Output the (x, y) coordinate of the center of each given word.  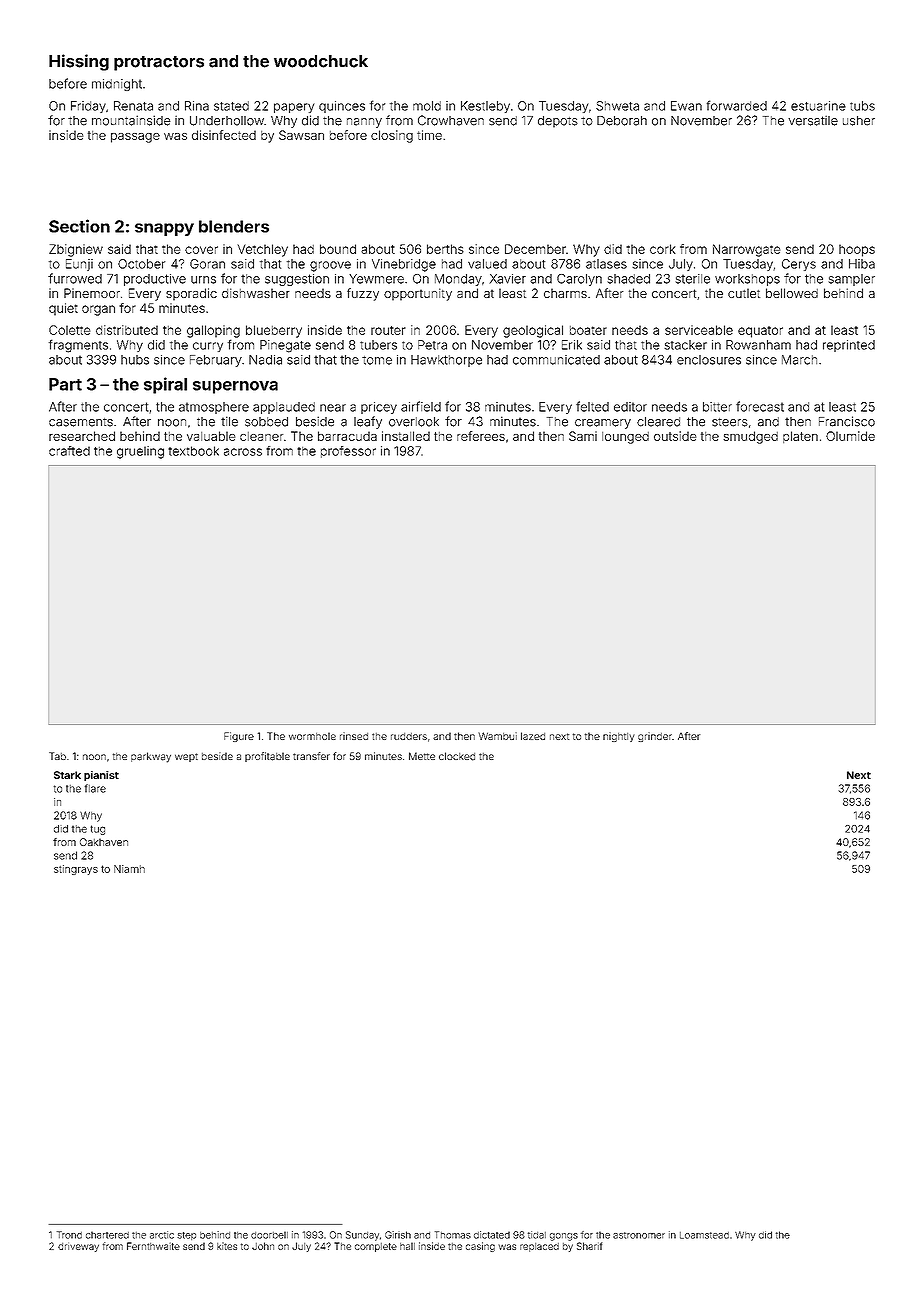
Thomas (453, 1235)
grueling (140, 452)
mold (427, 106)
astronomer (639, 1235)
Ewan (686, 106)
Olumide (850, 436)
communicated (556, 360)
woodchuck (321, 61)
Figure (239, 737)
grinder (655, 737)
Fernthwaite (153, 1246)
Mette (422, 756)
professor (348, 452)
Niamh (129, 869)
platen (800, 437)
